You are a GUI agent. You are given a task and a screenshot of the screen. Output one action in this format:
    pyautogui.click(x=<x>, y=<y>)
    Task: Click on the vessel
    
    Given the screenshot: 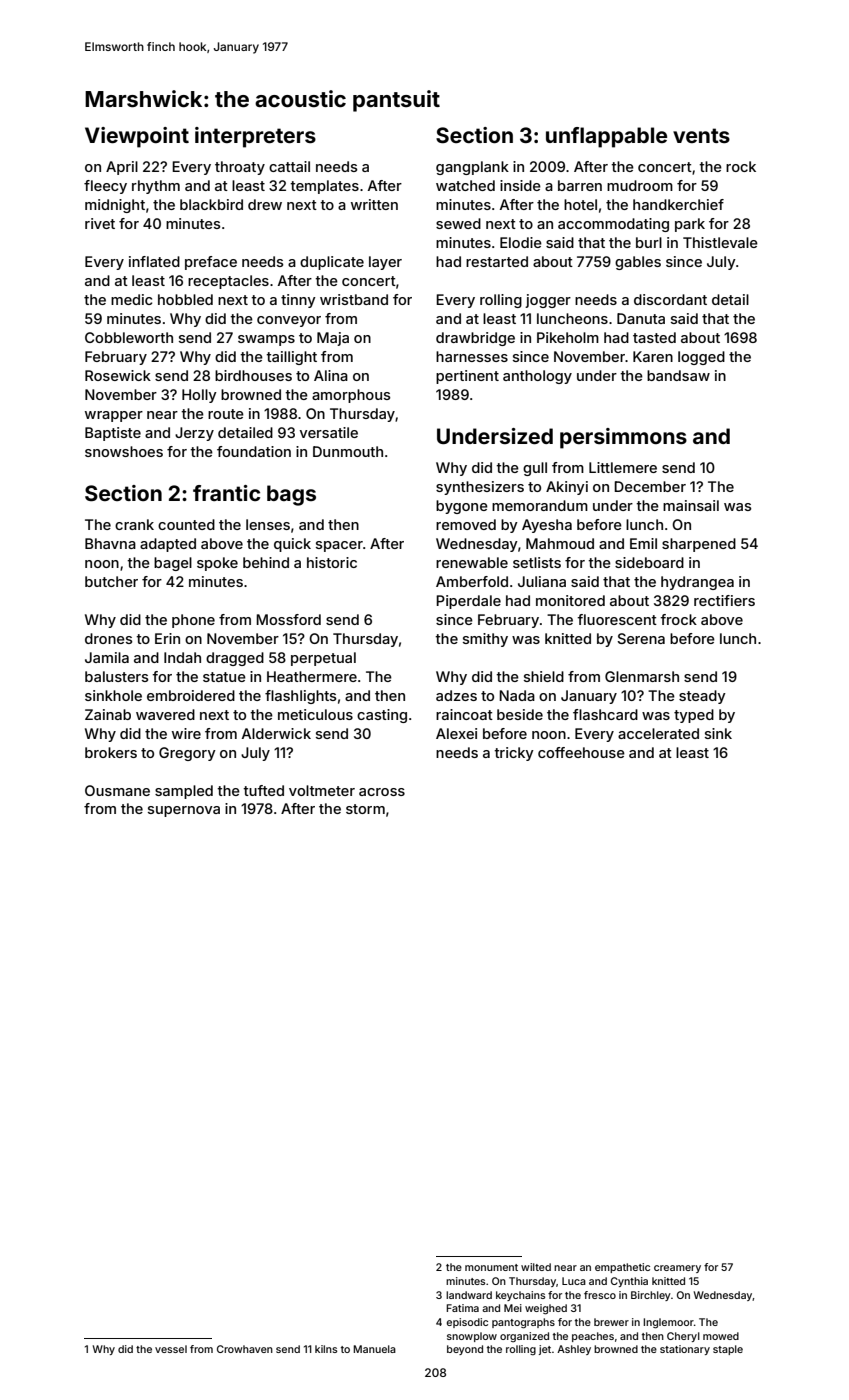 What is the action you would take?
    pyautogui.click(x=171, y=1349)
